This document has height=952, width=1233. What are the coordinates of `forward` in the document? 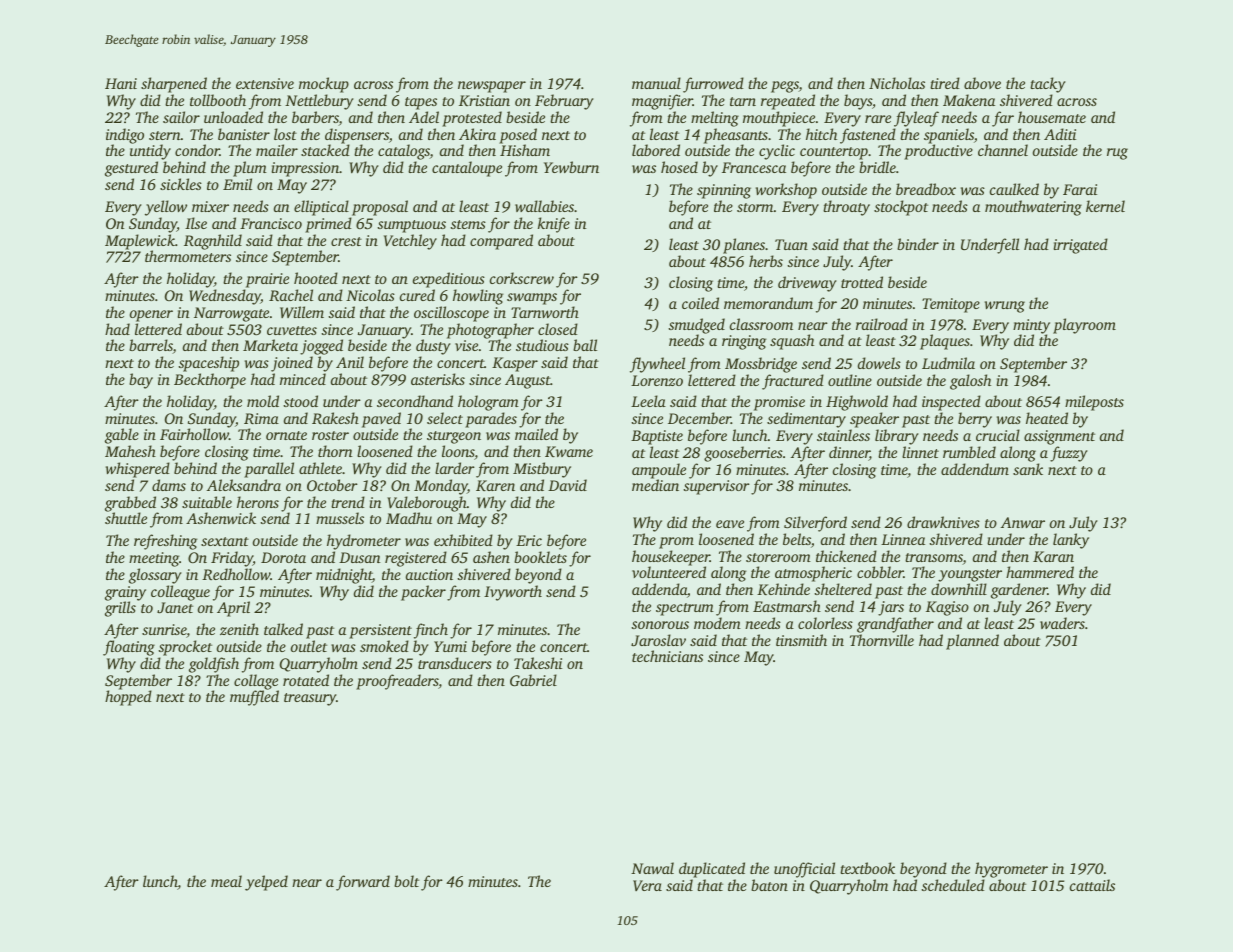 It's located at (363, 883).
